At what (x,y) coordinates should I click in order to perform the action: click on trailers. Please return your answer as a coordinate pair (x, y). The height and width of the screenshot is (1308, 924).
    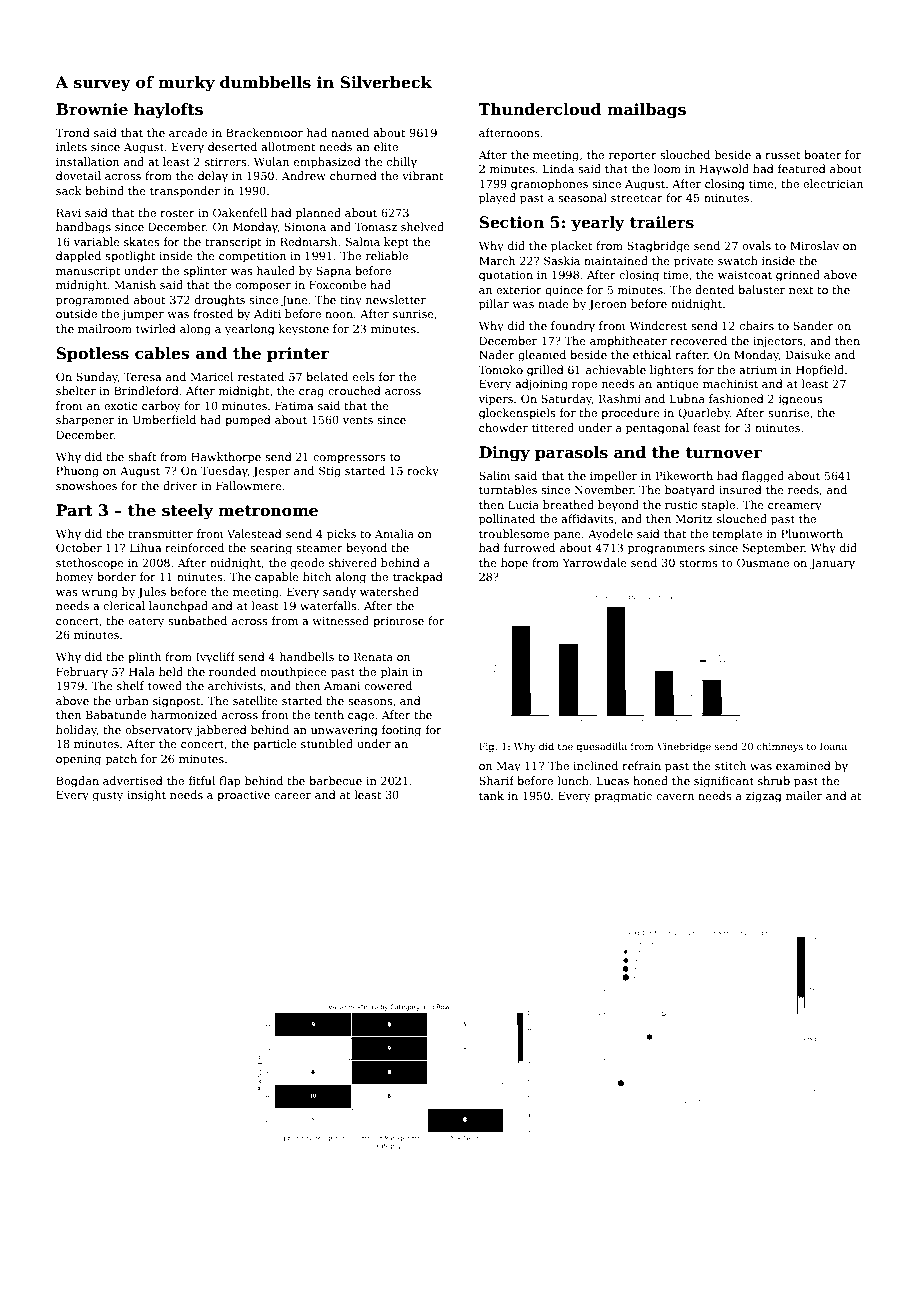
    Looking at the image, I should click on (662, 222).
